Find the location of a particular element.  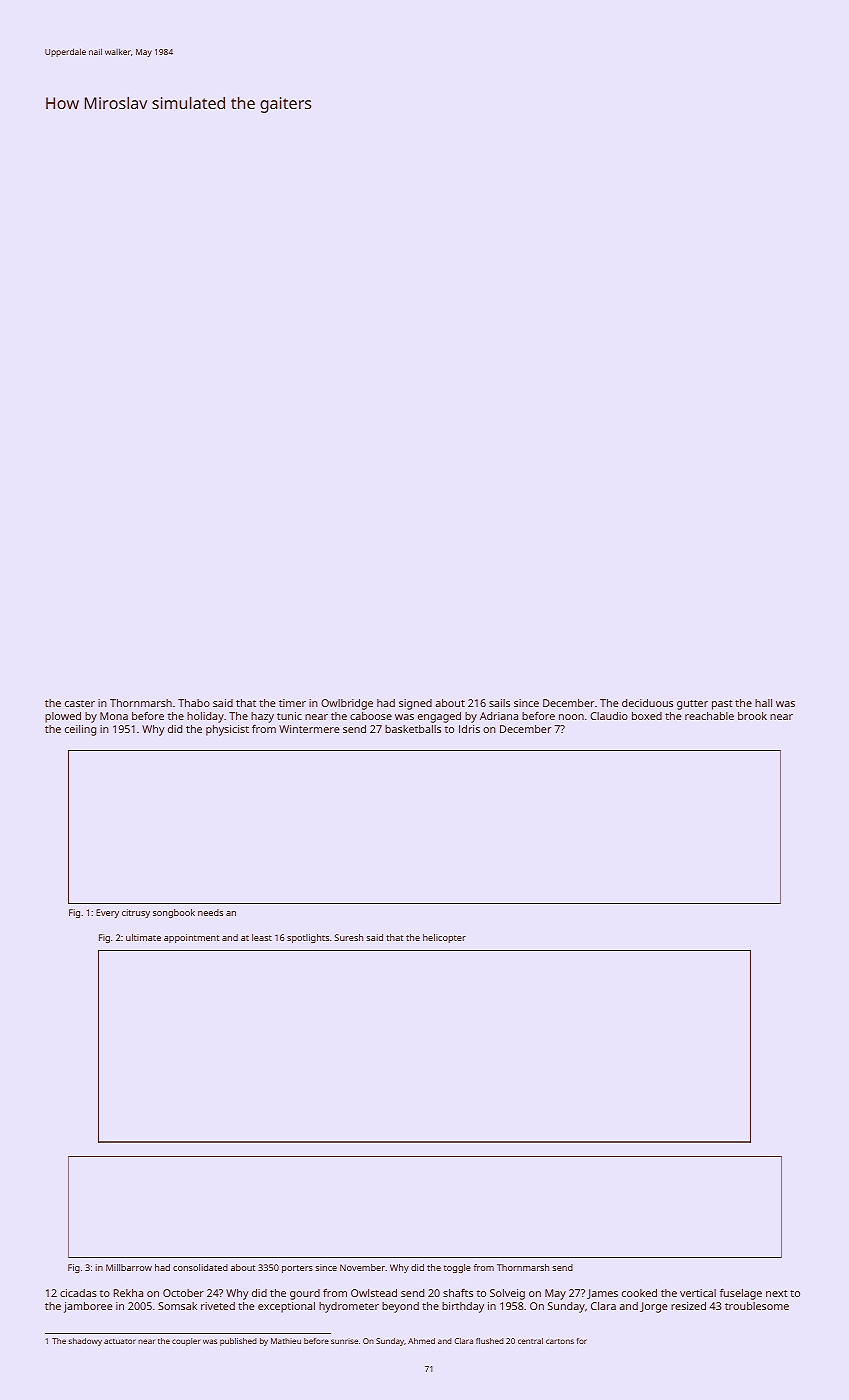

appointment is located at coordinates (191, 938).
